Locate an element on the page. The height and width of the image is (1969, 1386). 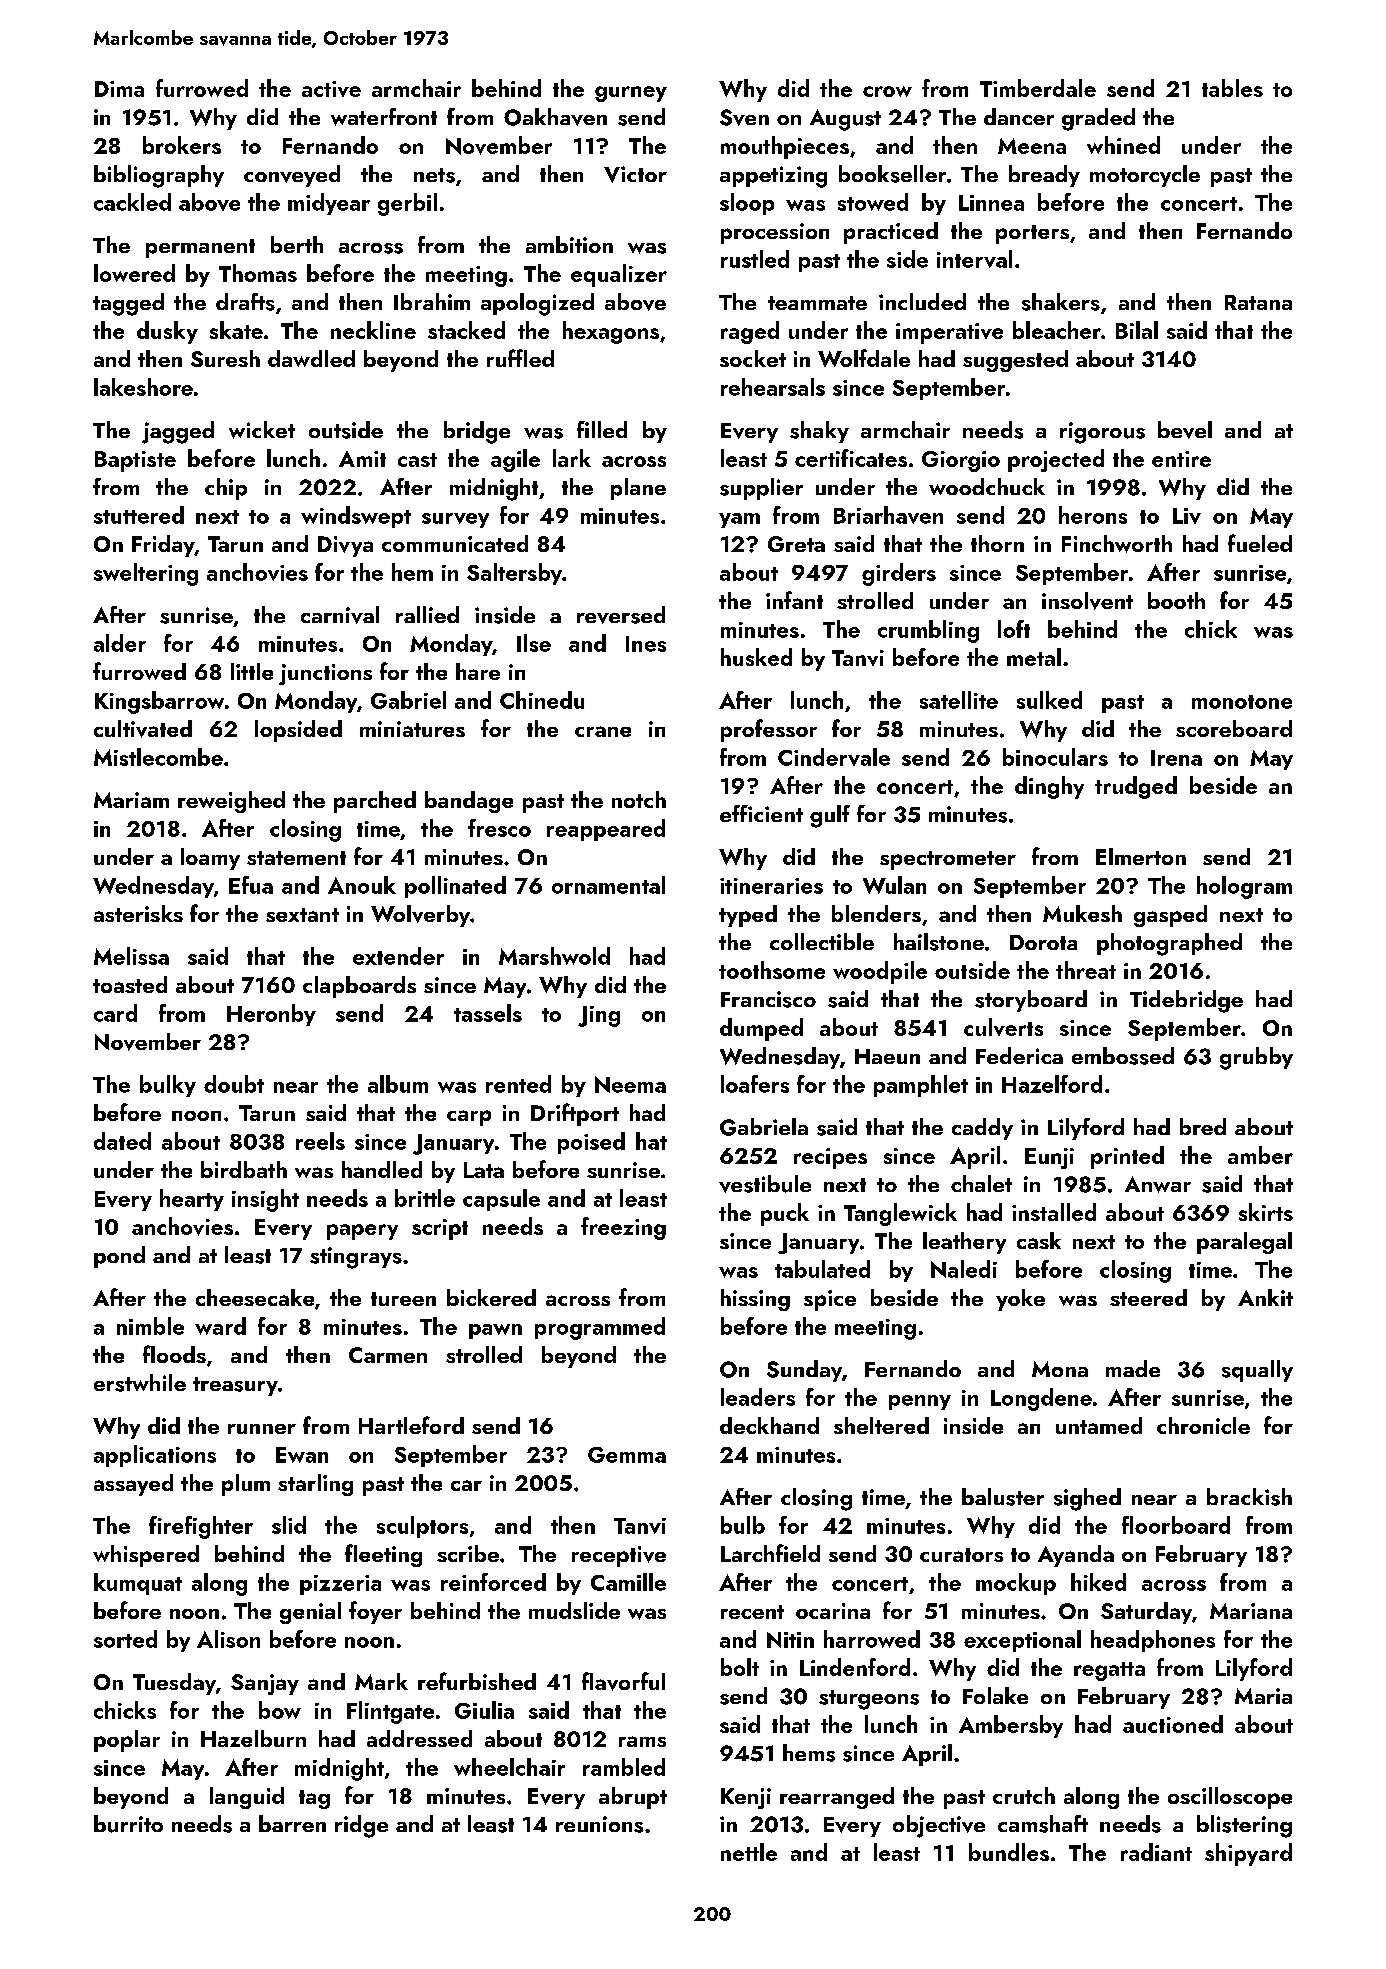
flavorful is located at coordinates (623, 1681).
